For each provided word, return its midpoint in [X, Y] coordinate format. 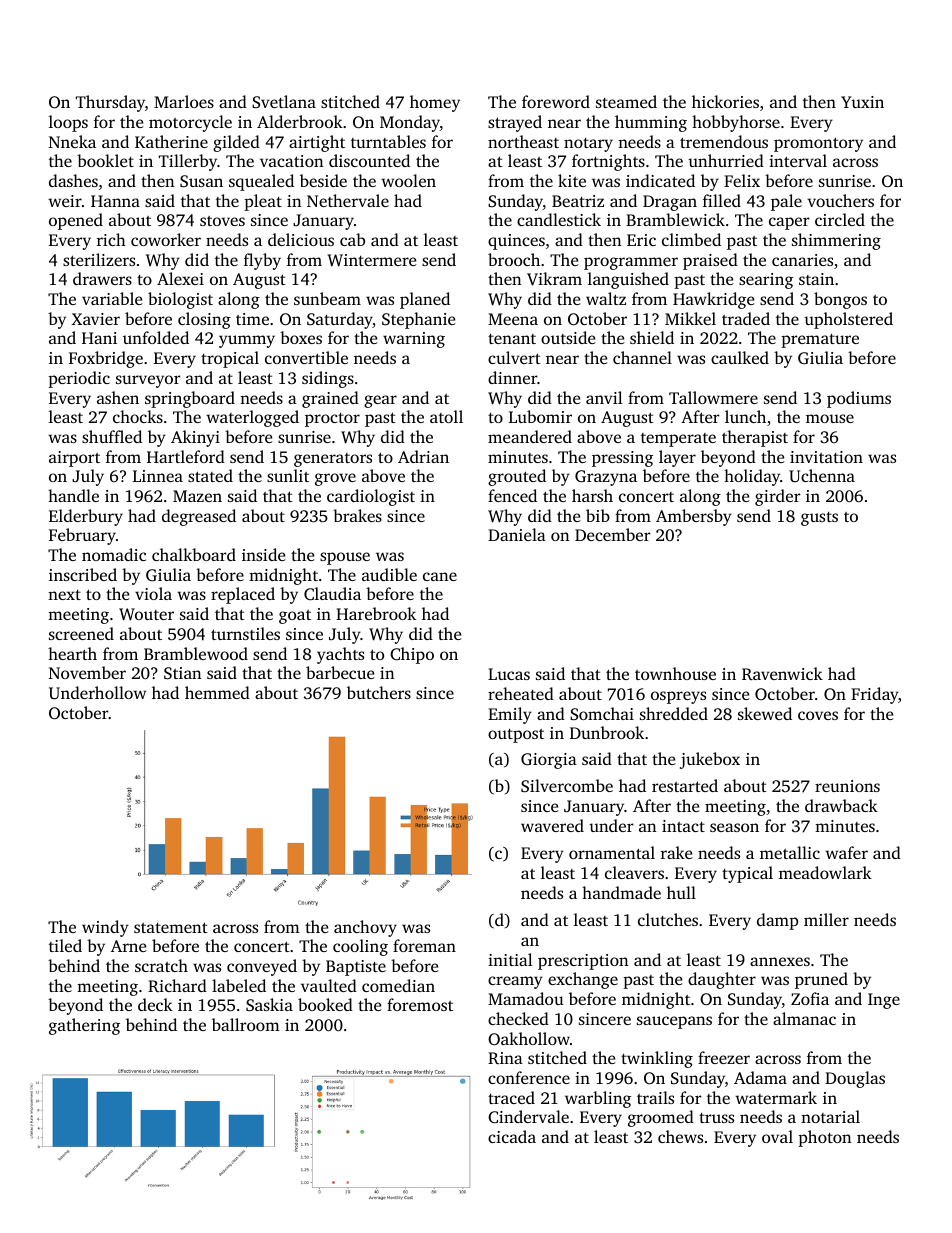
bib [598, 515]
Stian [182, 673]
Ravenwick [782, 673]
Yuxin [862, 102]
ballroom [246, 1024]
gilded [236, 143]
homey [435, 103]
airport [74, 459]
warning [414, 340]
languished [628, 280]
